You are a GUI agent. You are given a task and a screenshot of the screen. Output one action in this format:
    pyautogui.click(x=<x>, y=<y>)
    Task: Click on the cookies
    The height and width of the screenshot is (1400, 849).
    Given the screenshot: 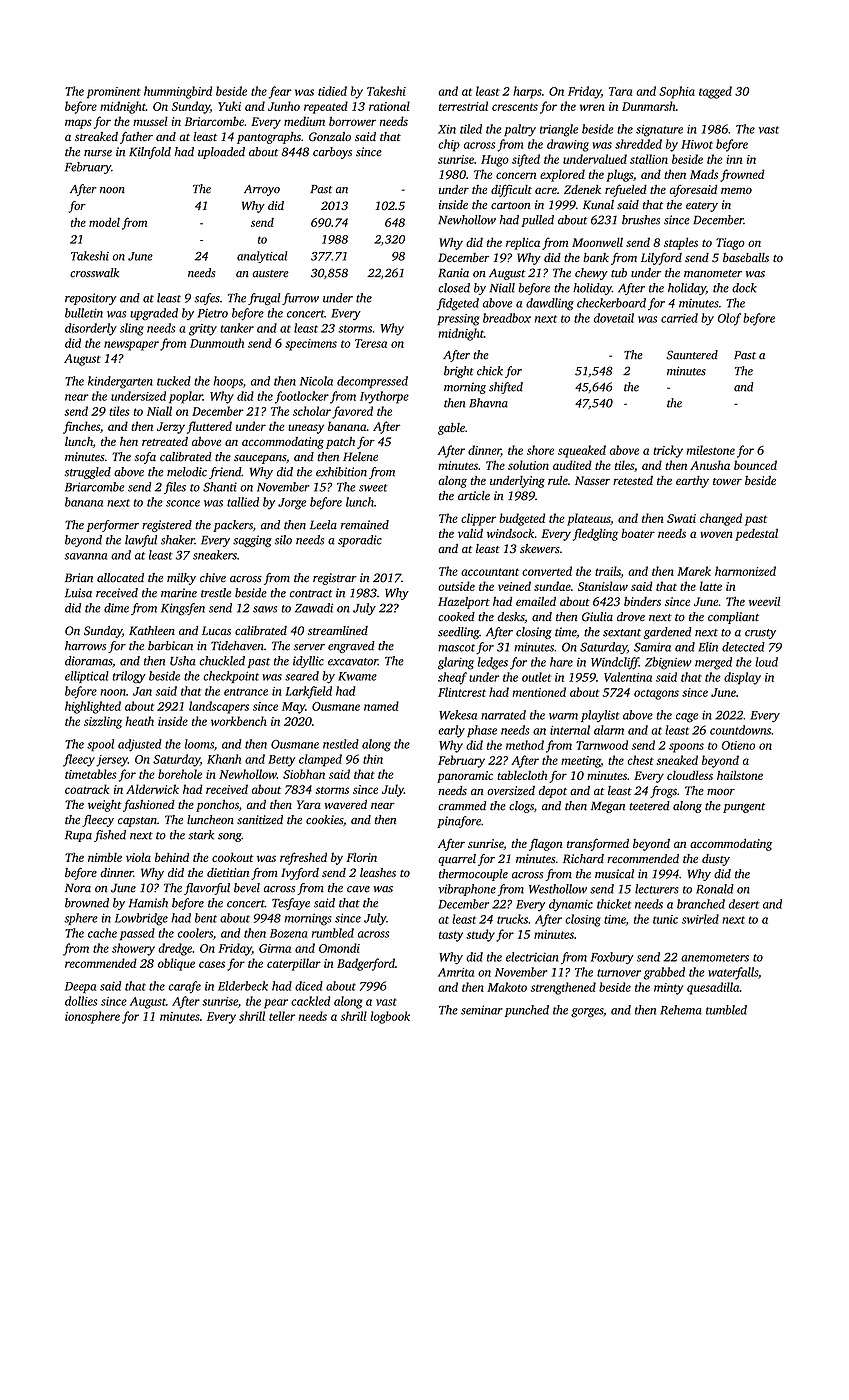 What is the action you would take?
    pyautogui.click(x=324, y=820)
